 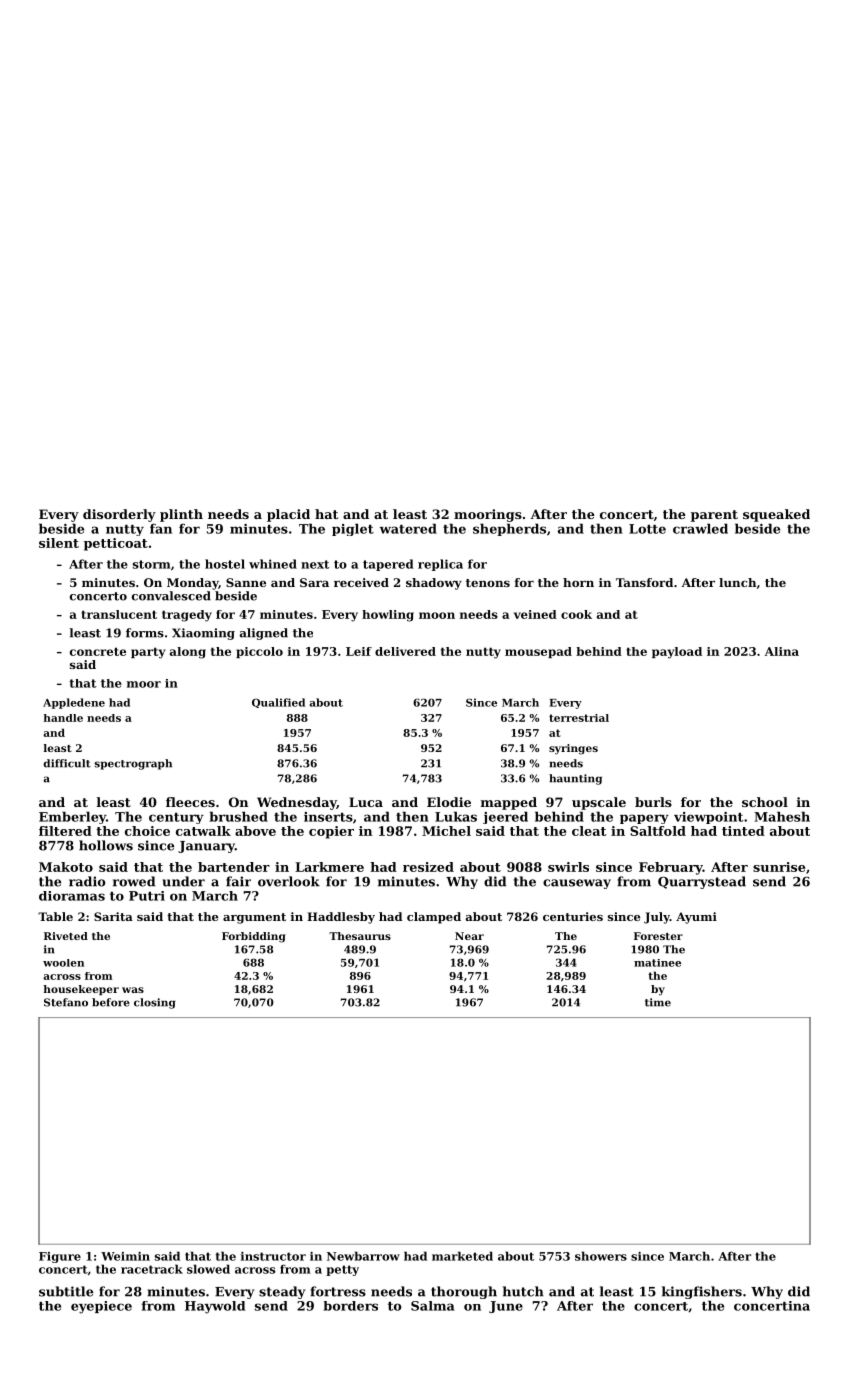 I want to click on kingfishers, so click(x=702, y=1292).
